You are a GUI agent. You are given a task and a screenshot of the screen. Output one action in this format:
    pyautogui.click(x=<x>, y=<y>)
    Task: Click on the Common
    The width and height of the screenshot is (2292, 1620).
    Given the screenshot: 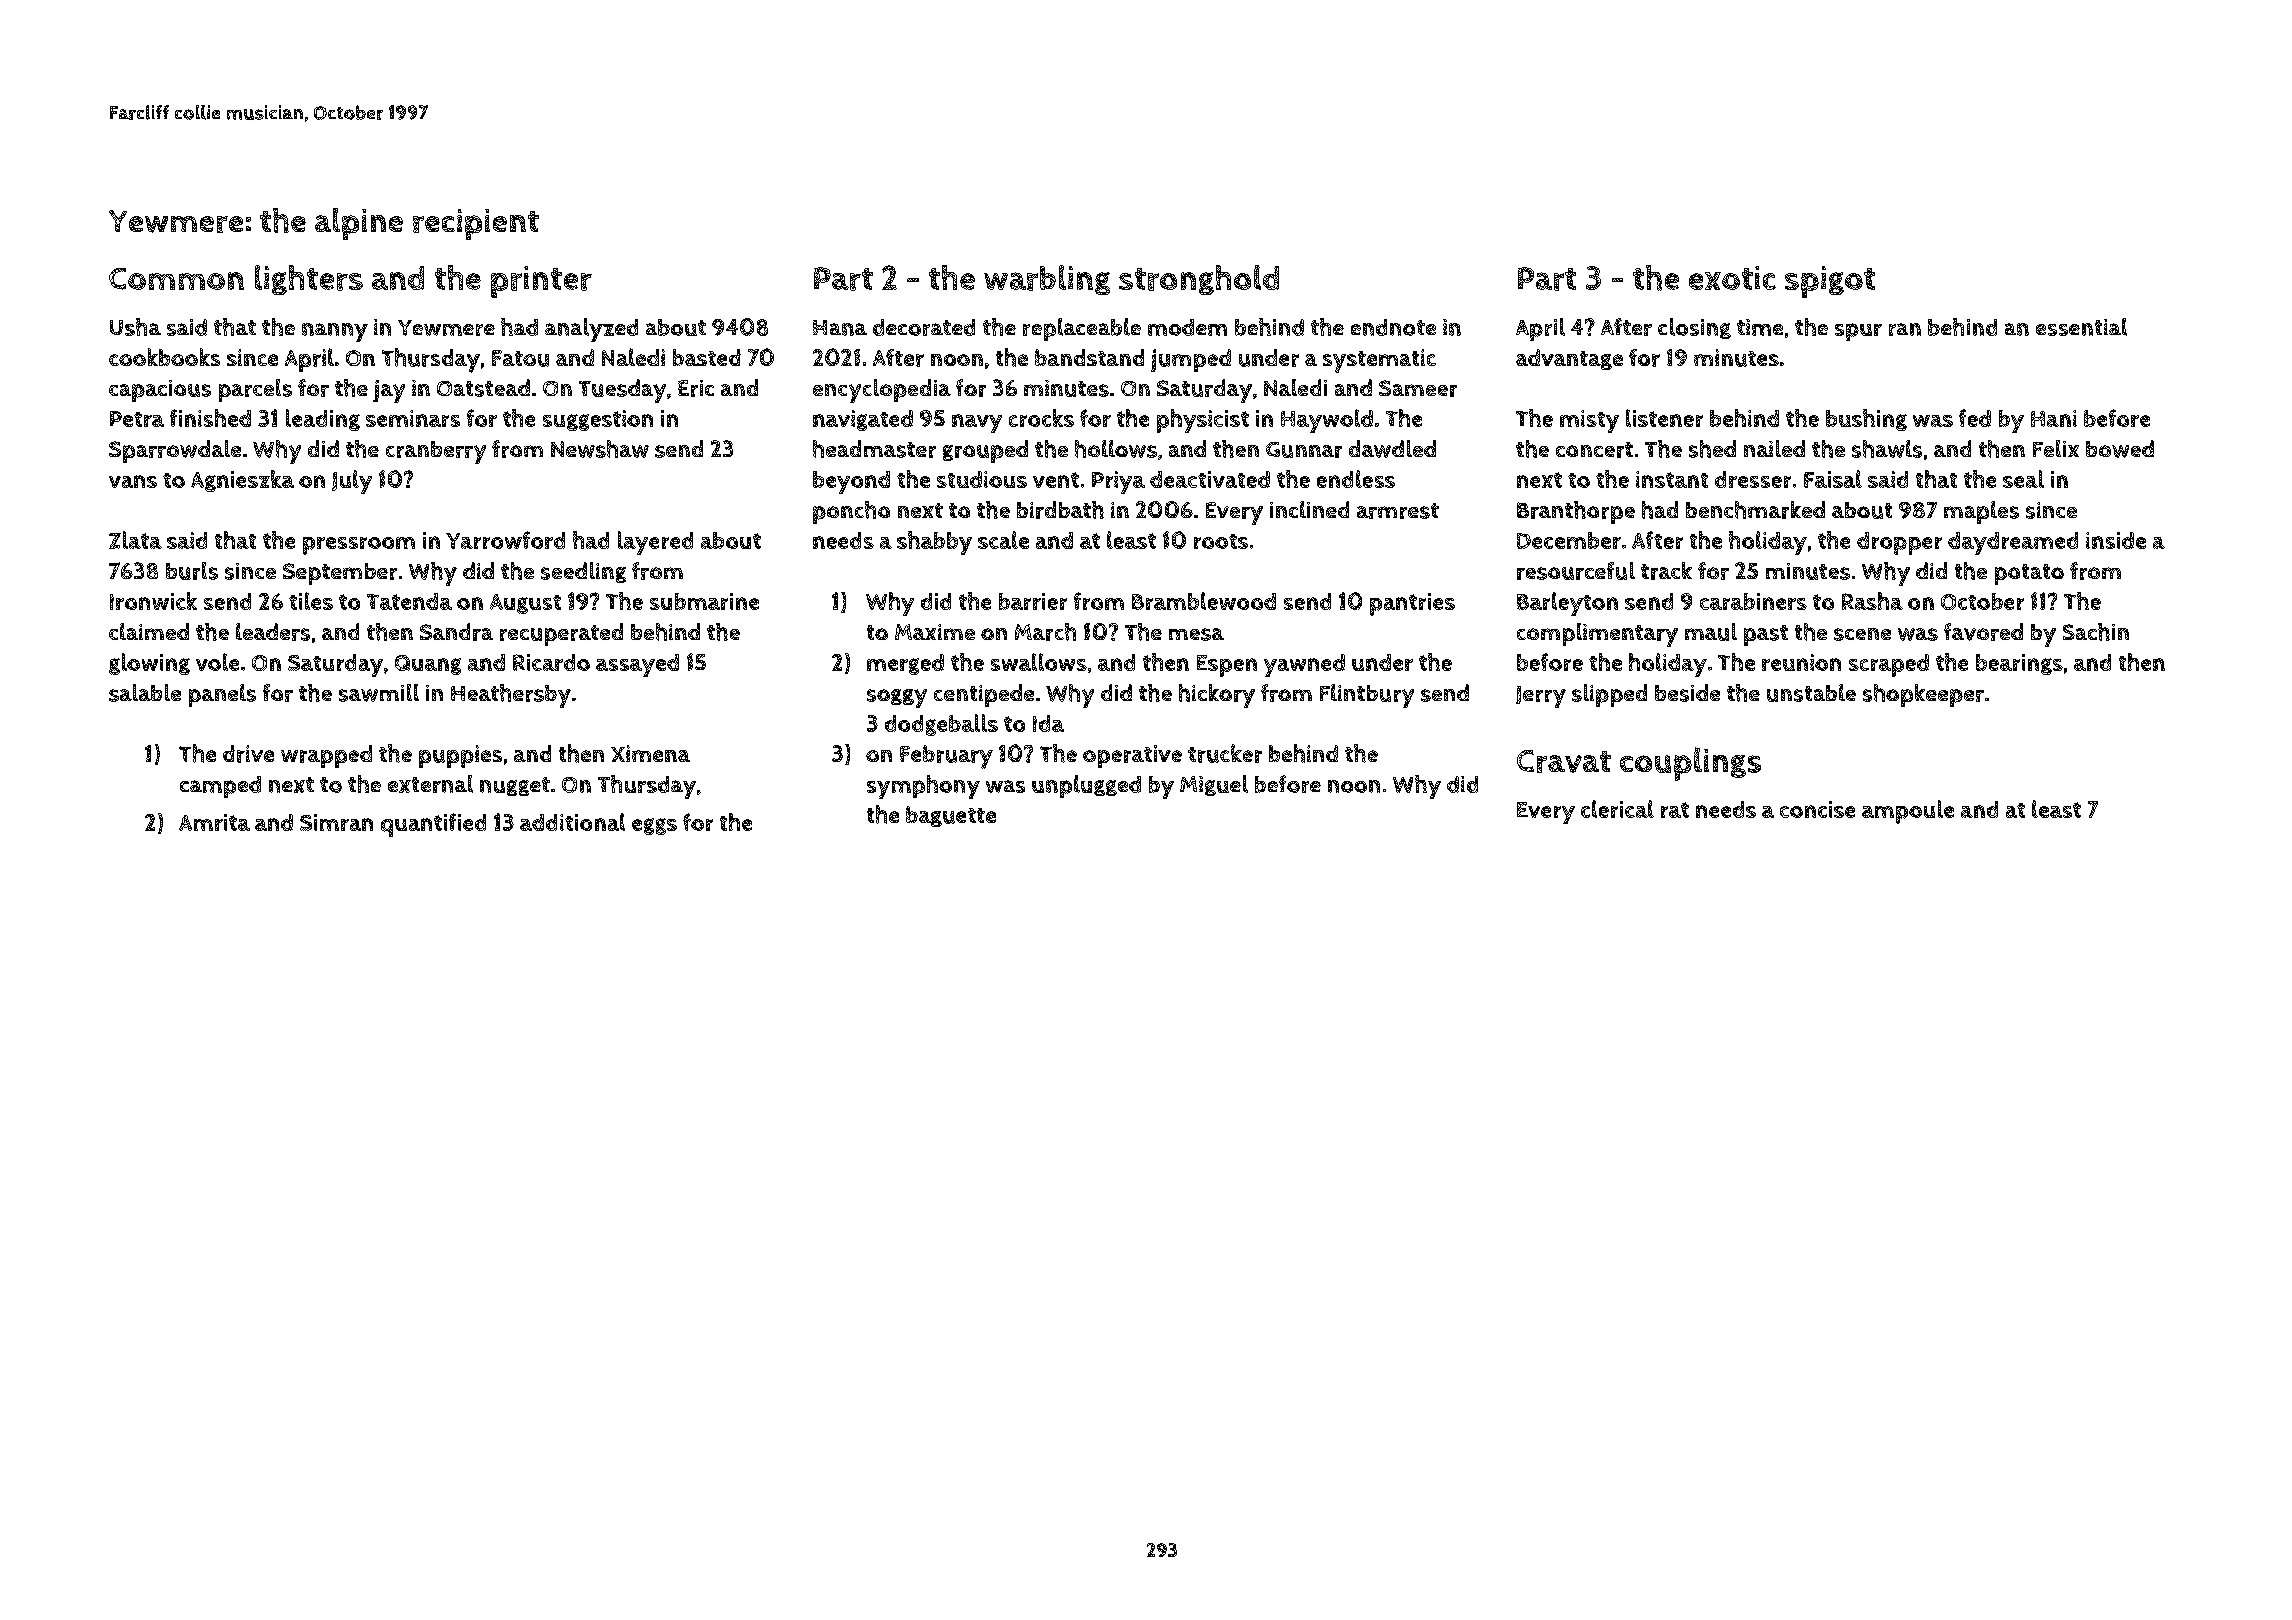 What is the action you would take?
    pyautogui.click(x=176, y=279)
